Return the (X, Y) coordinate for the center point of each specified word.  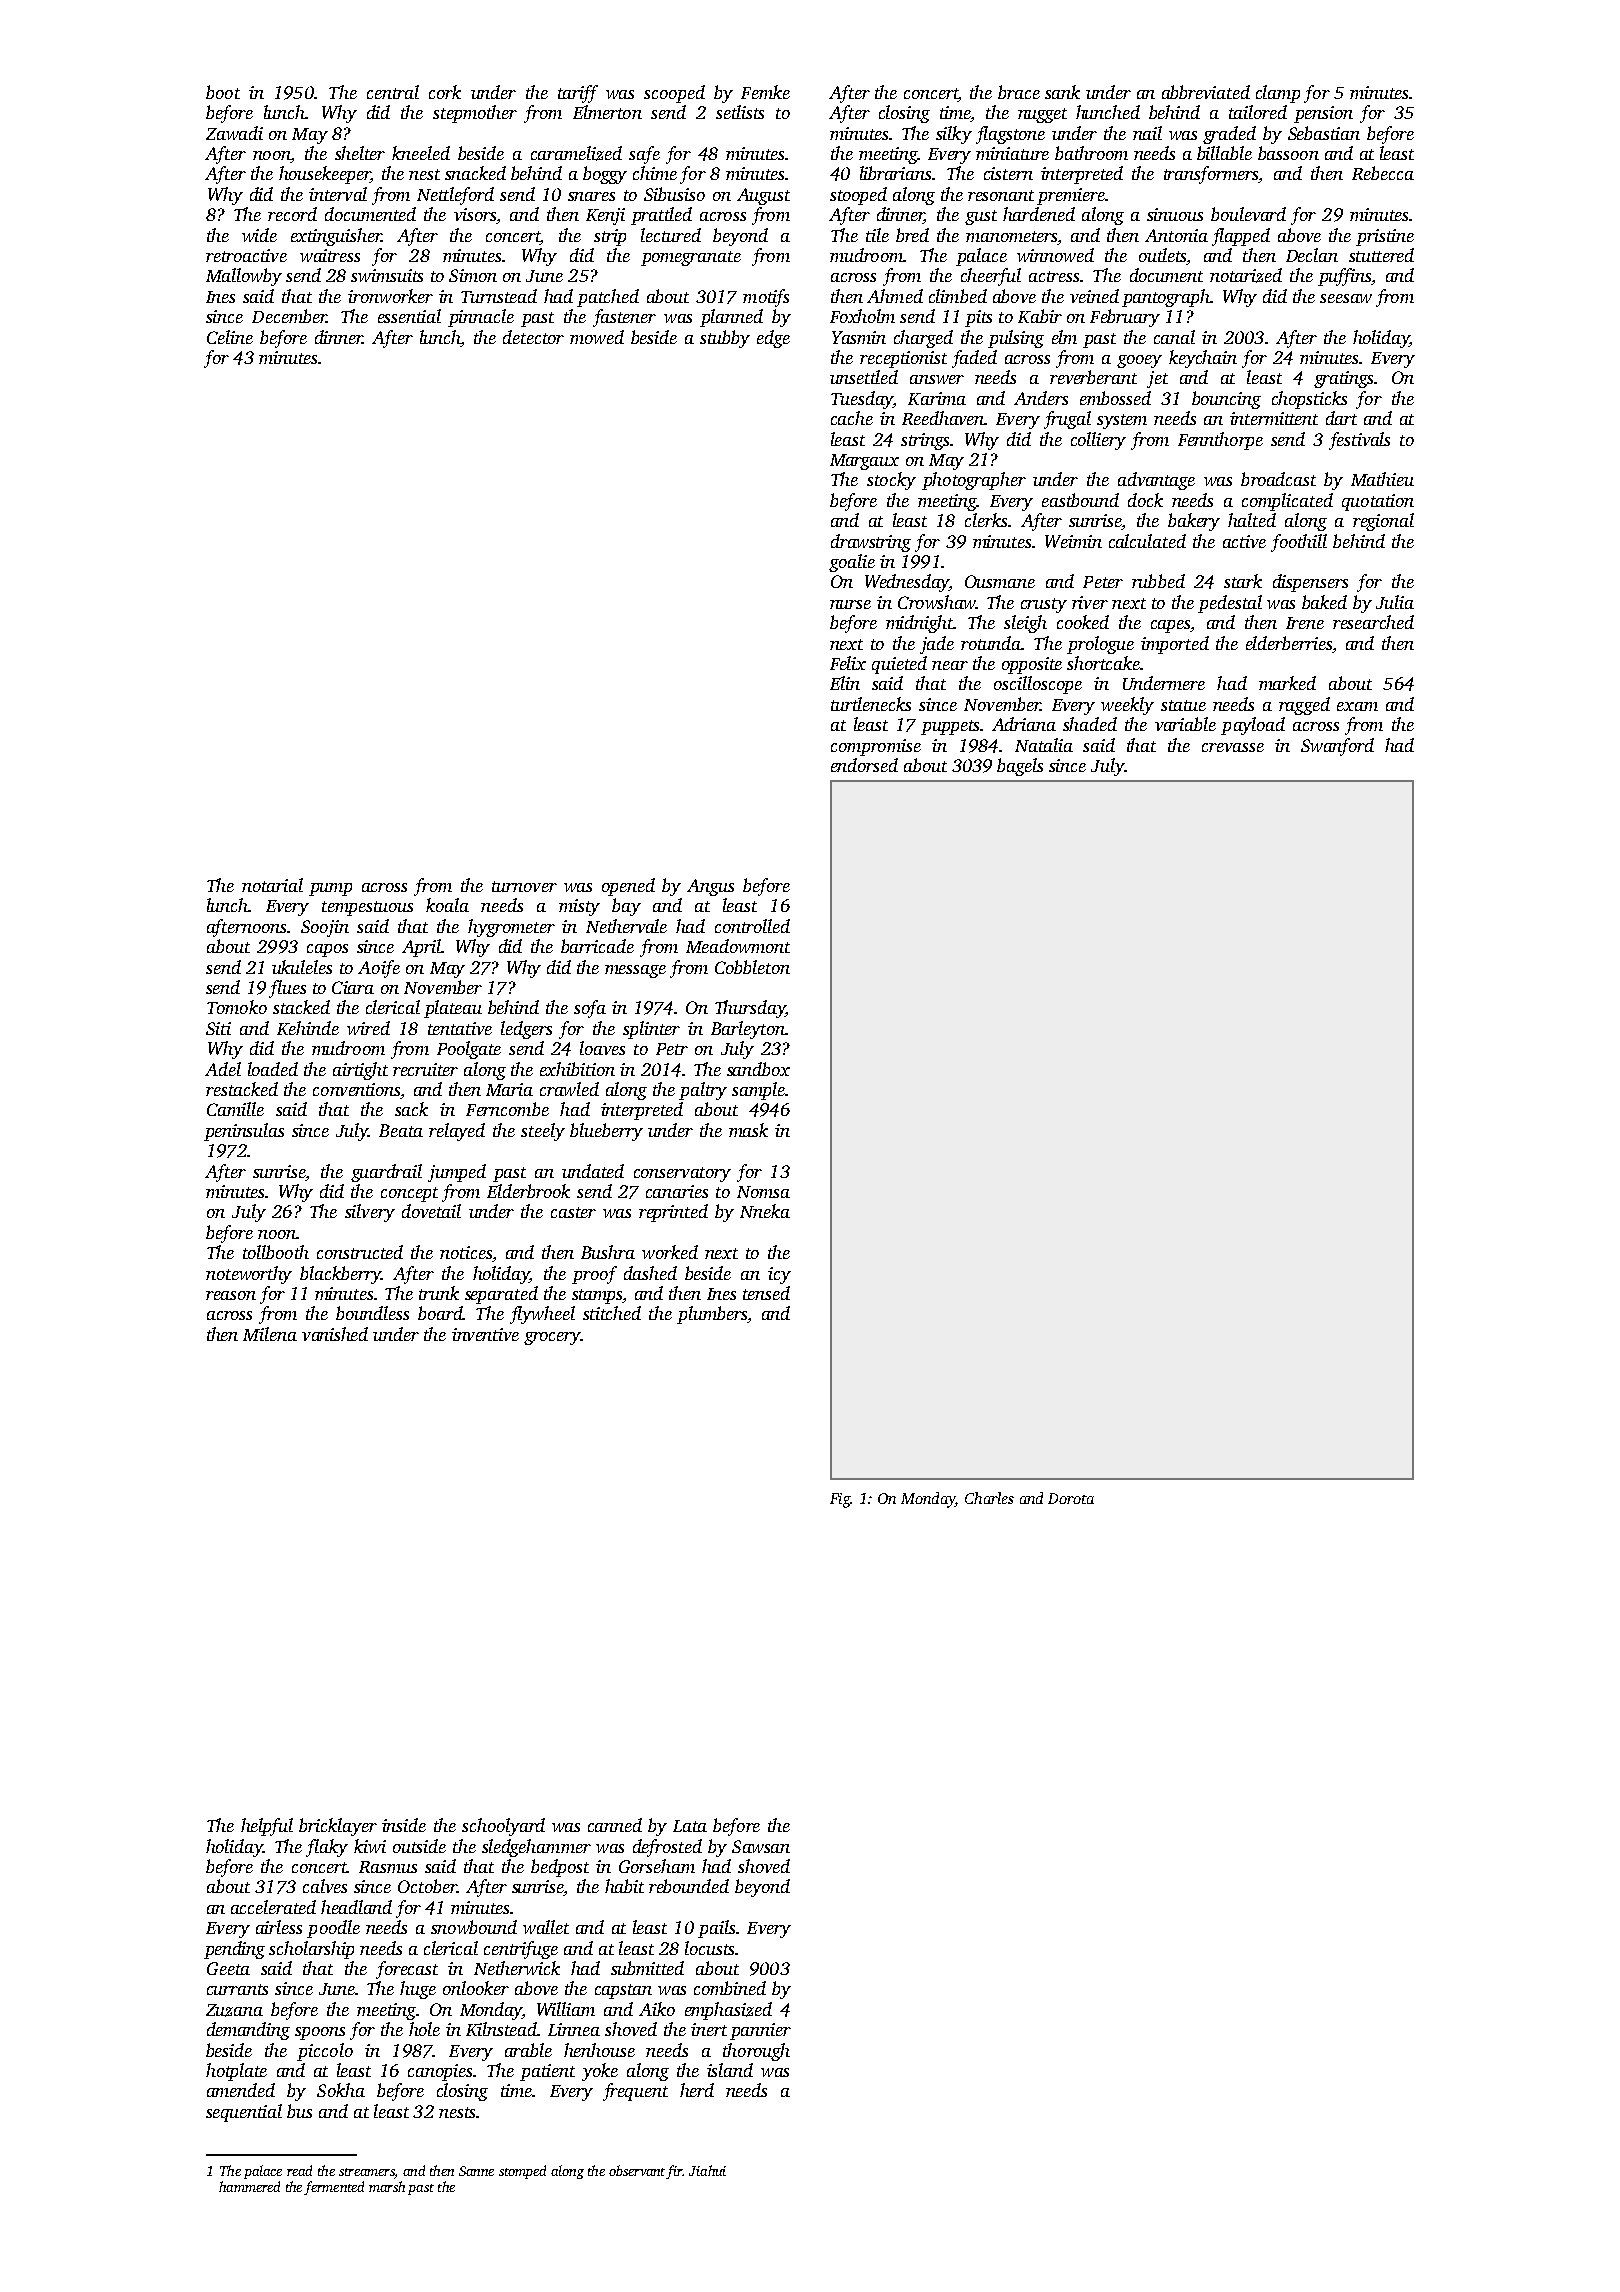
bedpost (560, 1868)
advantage (1156, 481)
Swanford (1337, 747)
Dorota (1071, 1498)
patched (608, 298)
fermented (334, 2188)
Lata (690, 1826)
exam (1357, 706)
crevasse (1233, 747)
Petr (672, 1049)
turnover (524, 886)
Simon (473, 275)
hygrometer (511, 928)
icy (779, 1275)
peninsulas (244, 1132)
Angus (710, 887)
